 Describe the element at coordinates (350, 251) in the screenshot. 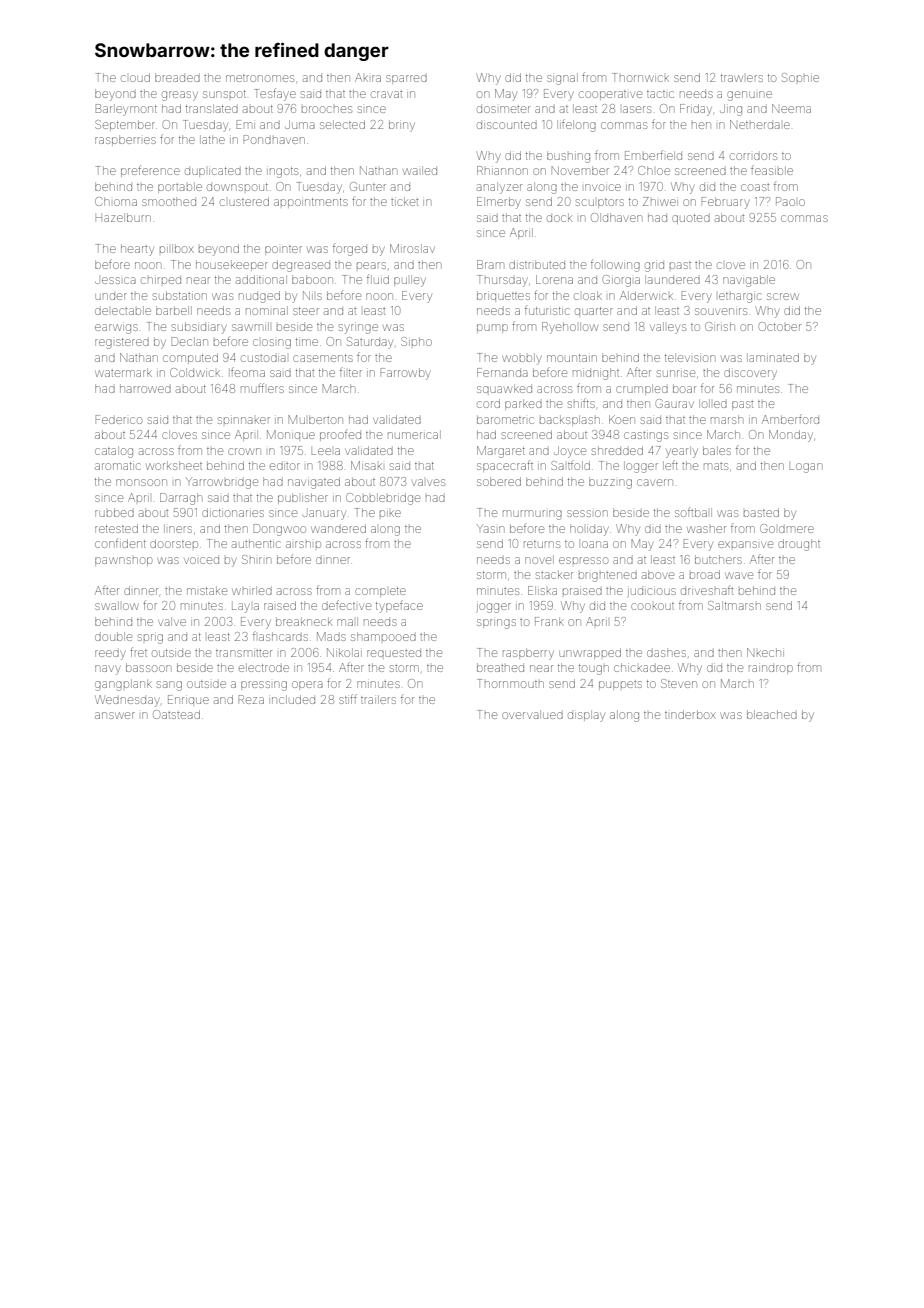

I see `forged` at that location.
